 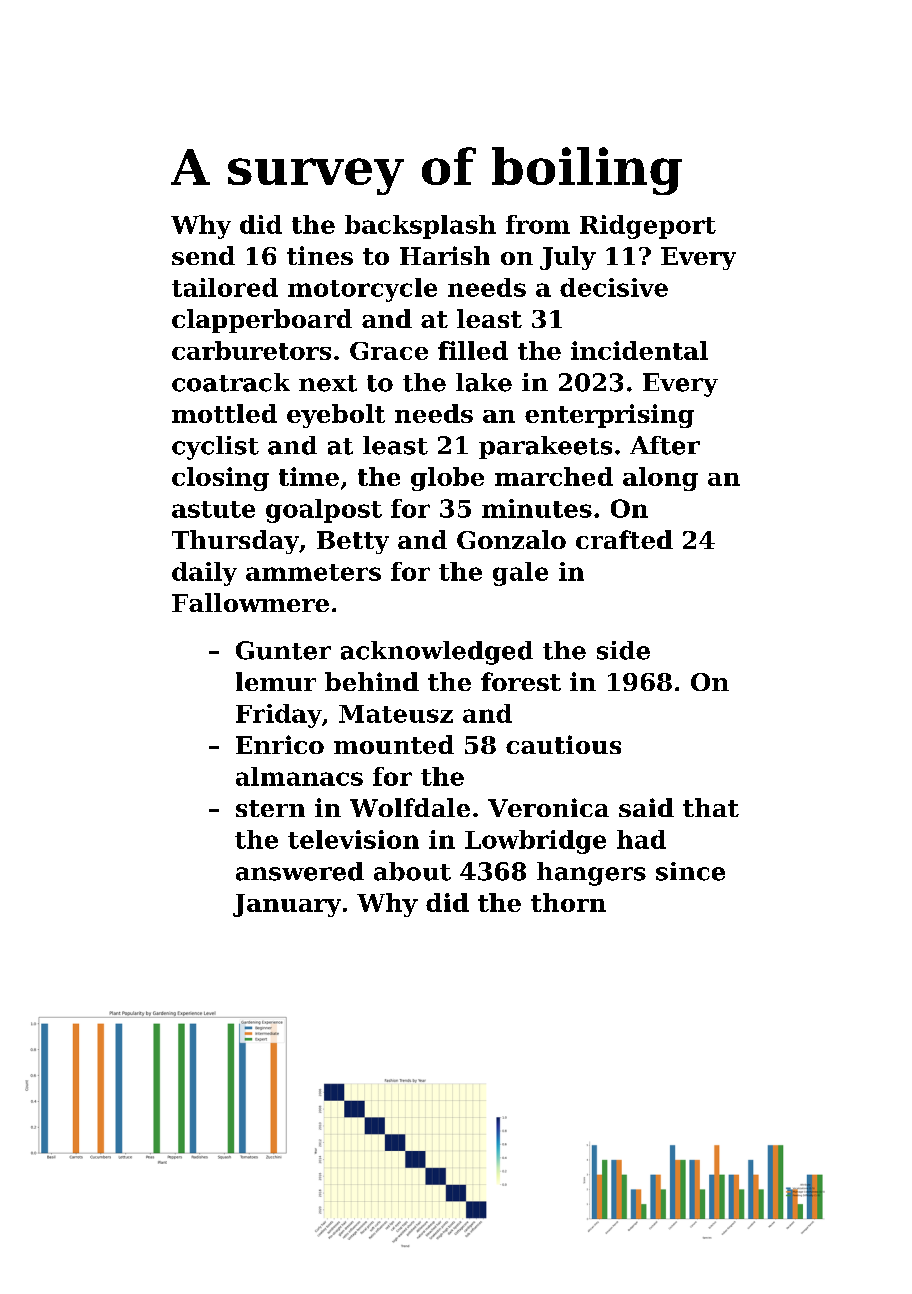 What do you see at coordinates (280, 744) in the page?
I see `Enrico` at bounding box center [280, 744].
